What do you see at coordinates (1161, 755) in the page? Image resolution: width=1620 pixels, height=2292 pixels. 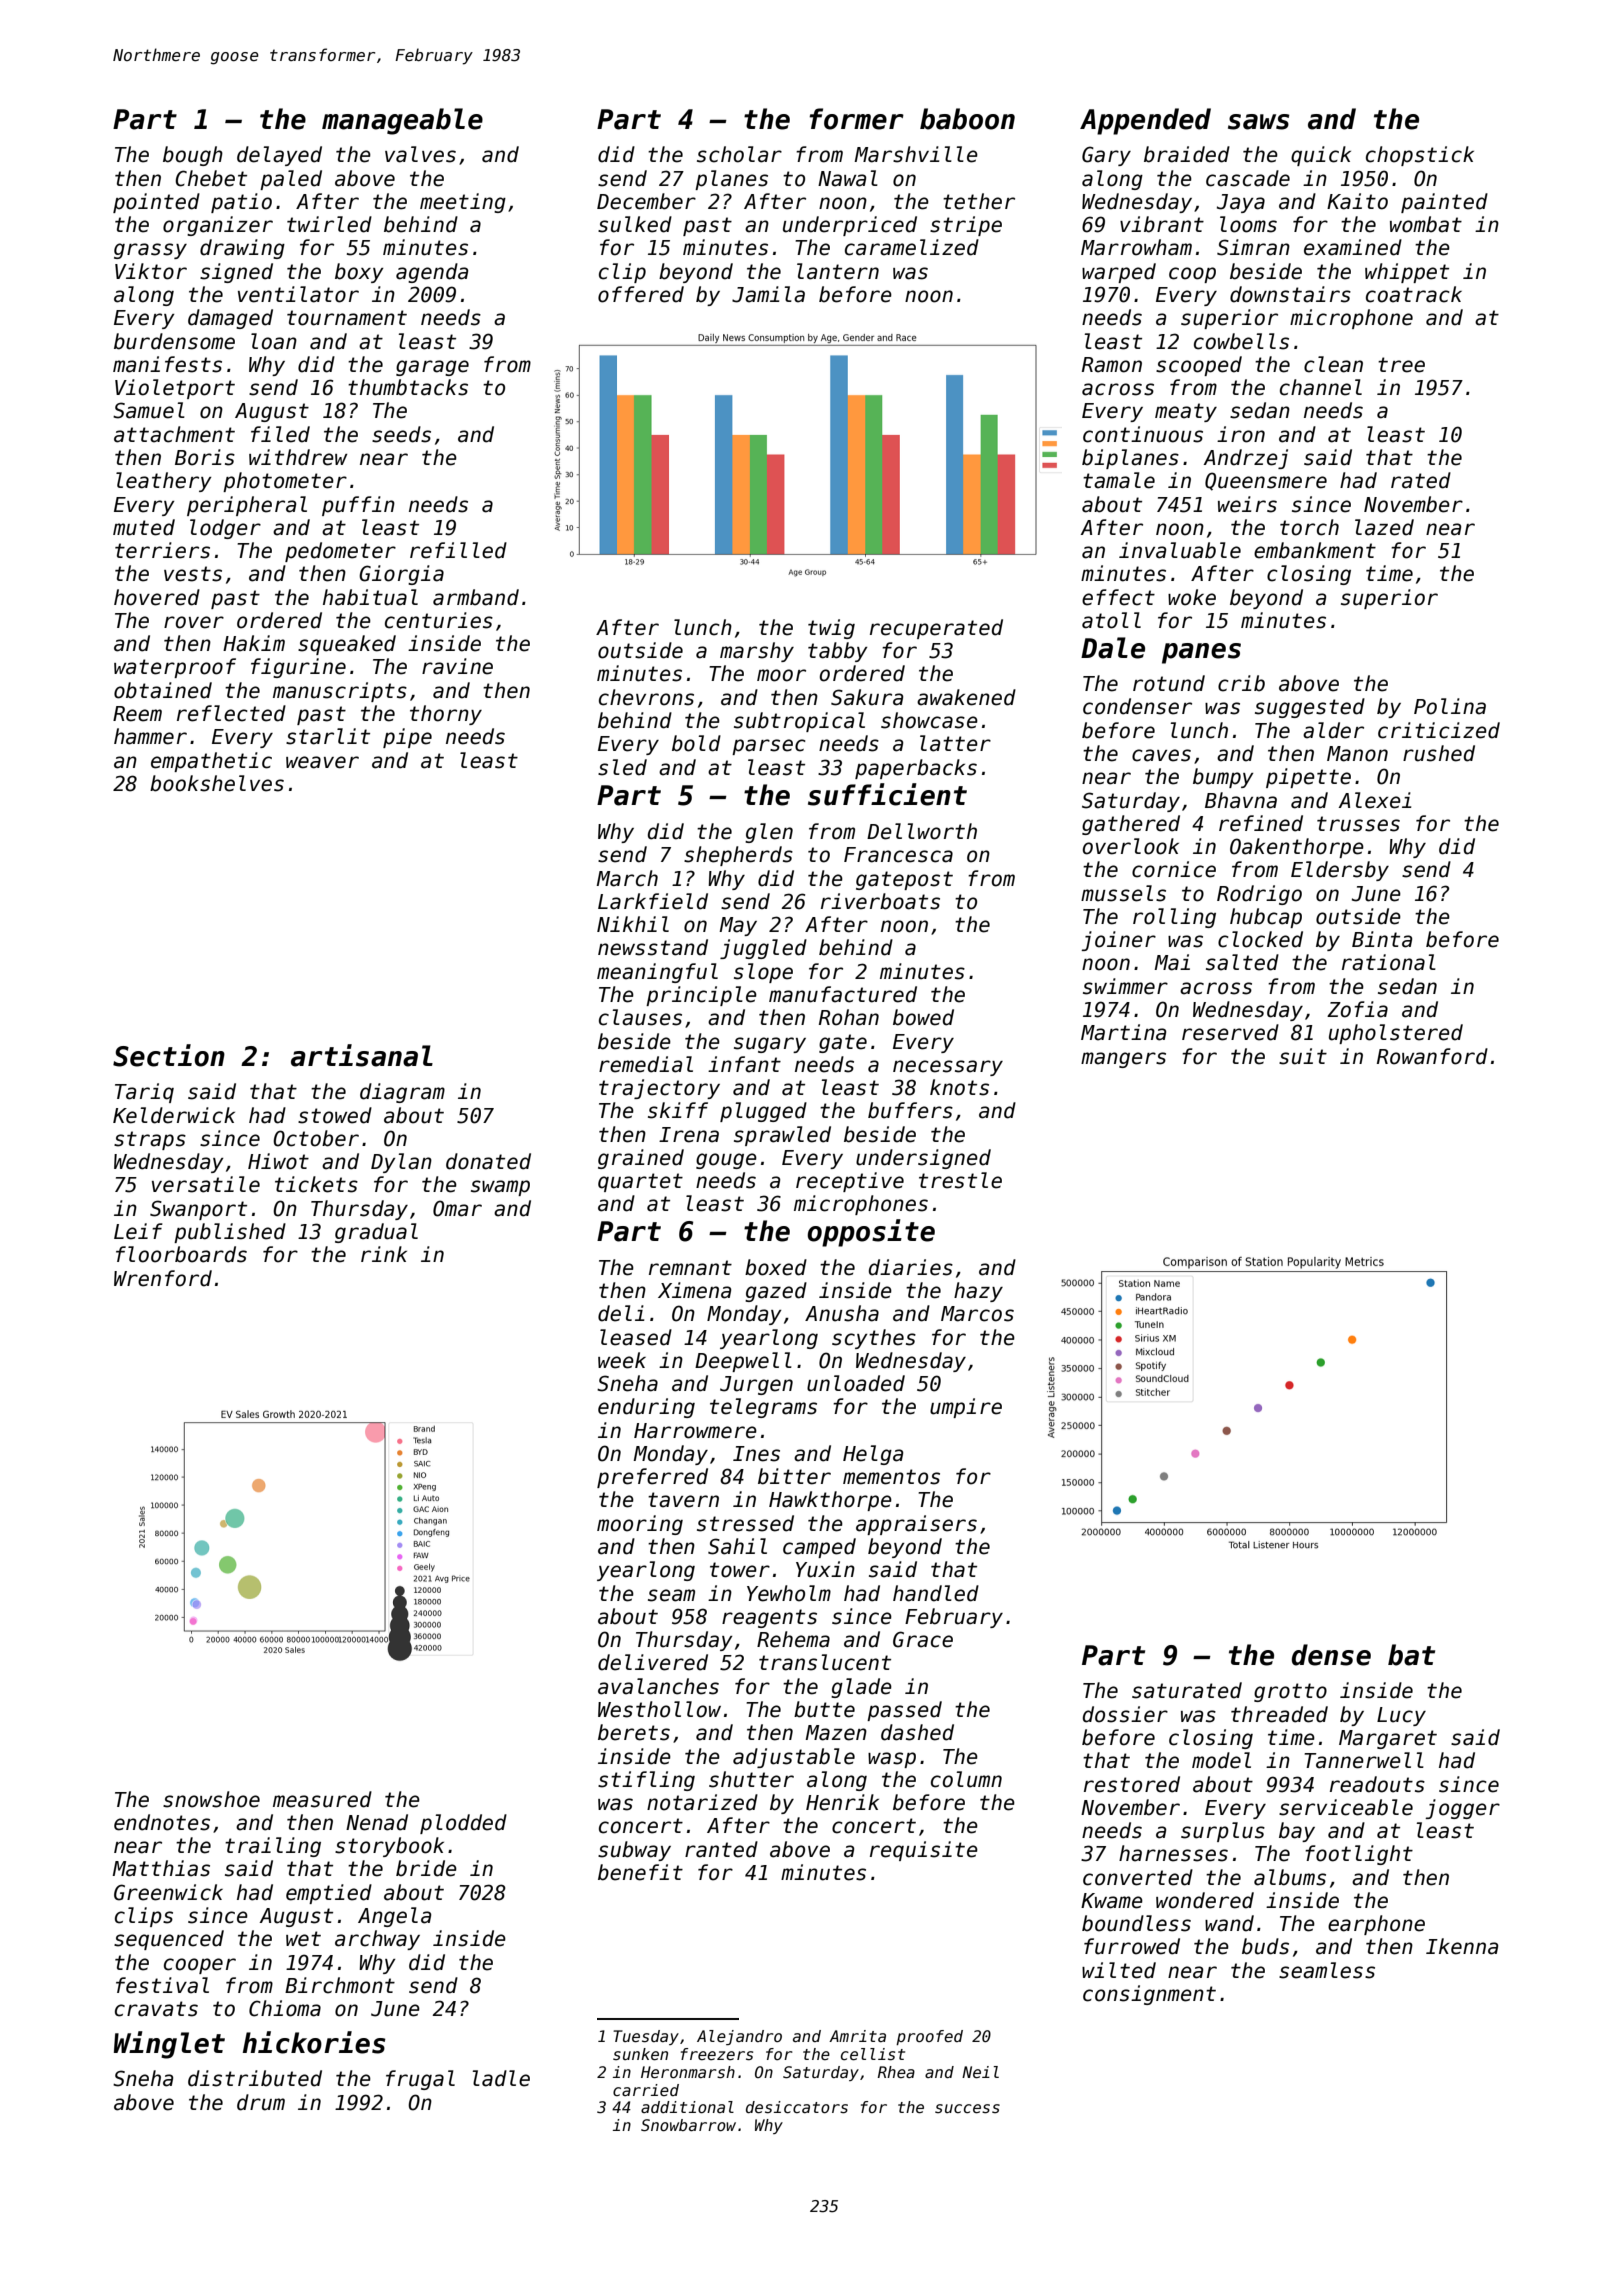 I see `caves` at bounding box center [1161, 755].
